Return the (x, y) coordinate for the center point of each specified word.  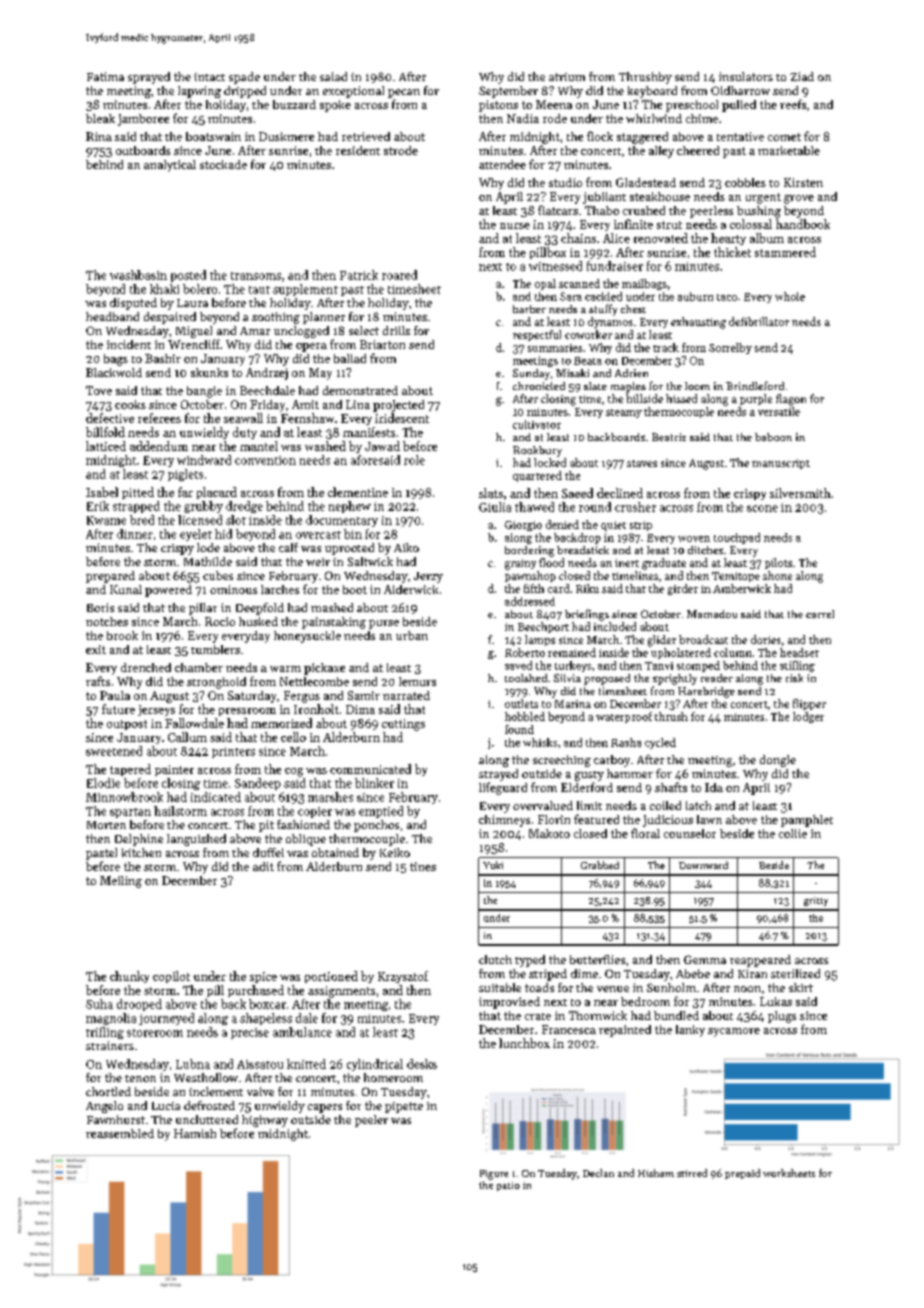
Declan (598, 1173)
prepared (110, 577)
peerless (711, 212)
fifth (534, 588)
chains (578, 238)
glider (662, 641)
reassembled (120, 1133)
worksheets (789, 1173)
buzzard (294, 104)
